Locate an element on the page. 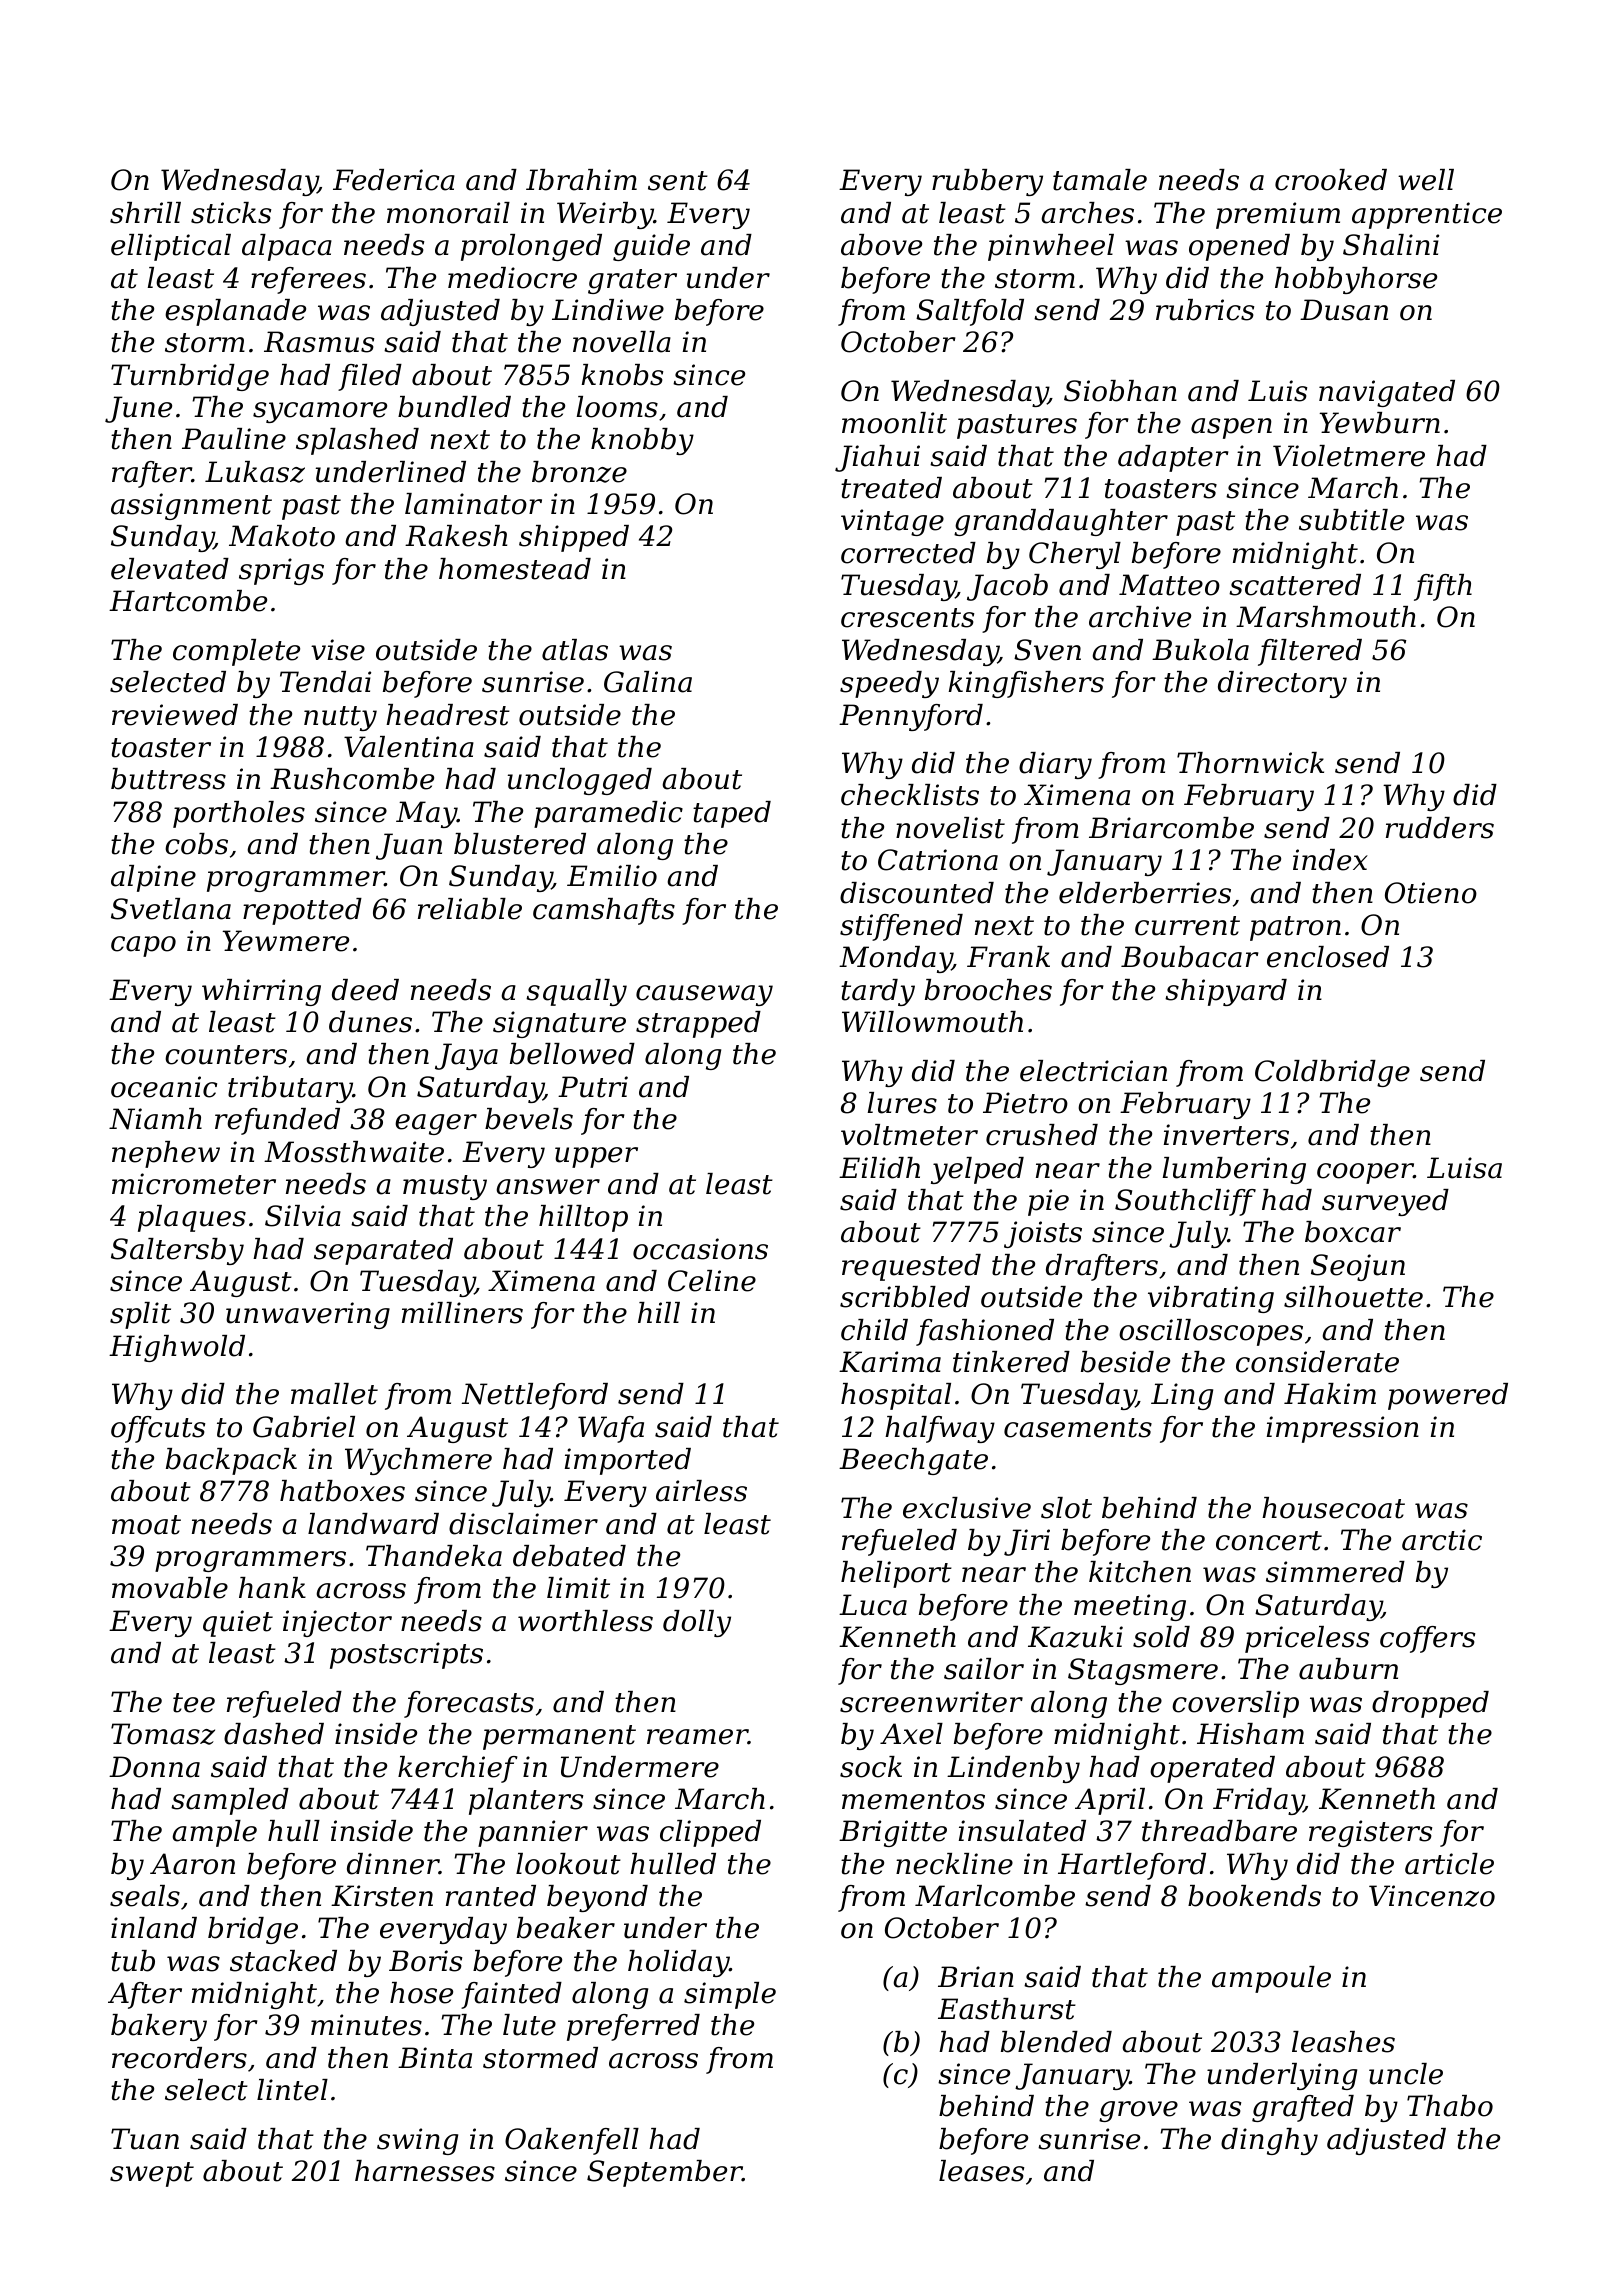  sent is located at coordinates (678, 181).
